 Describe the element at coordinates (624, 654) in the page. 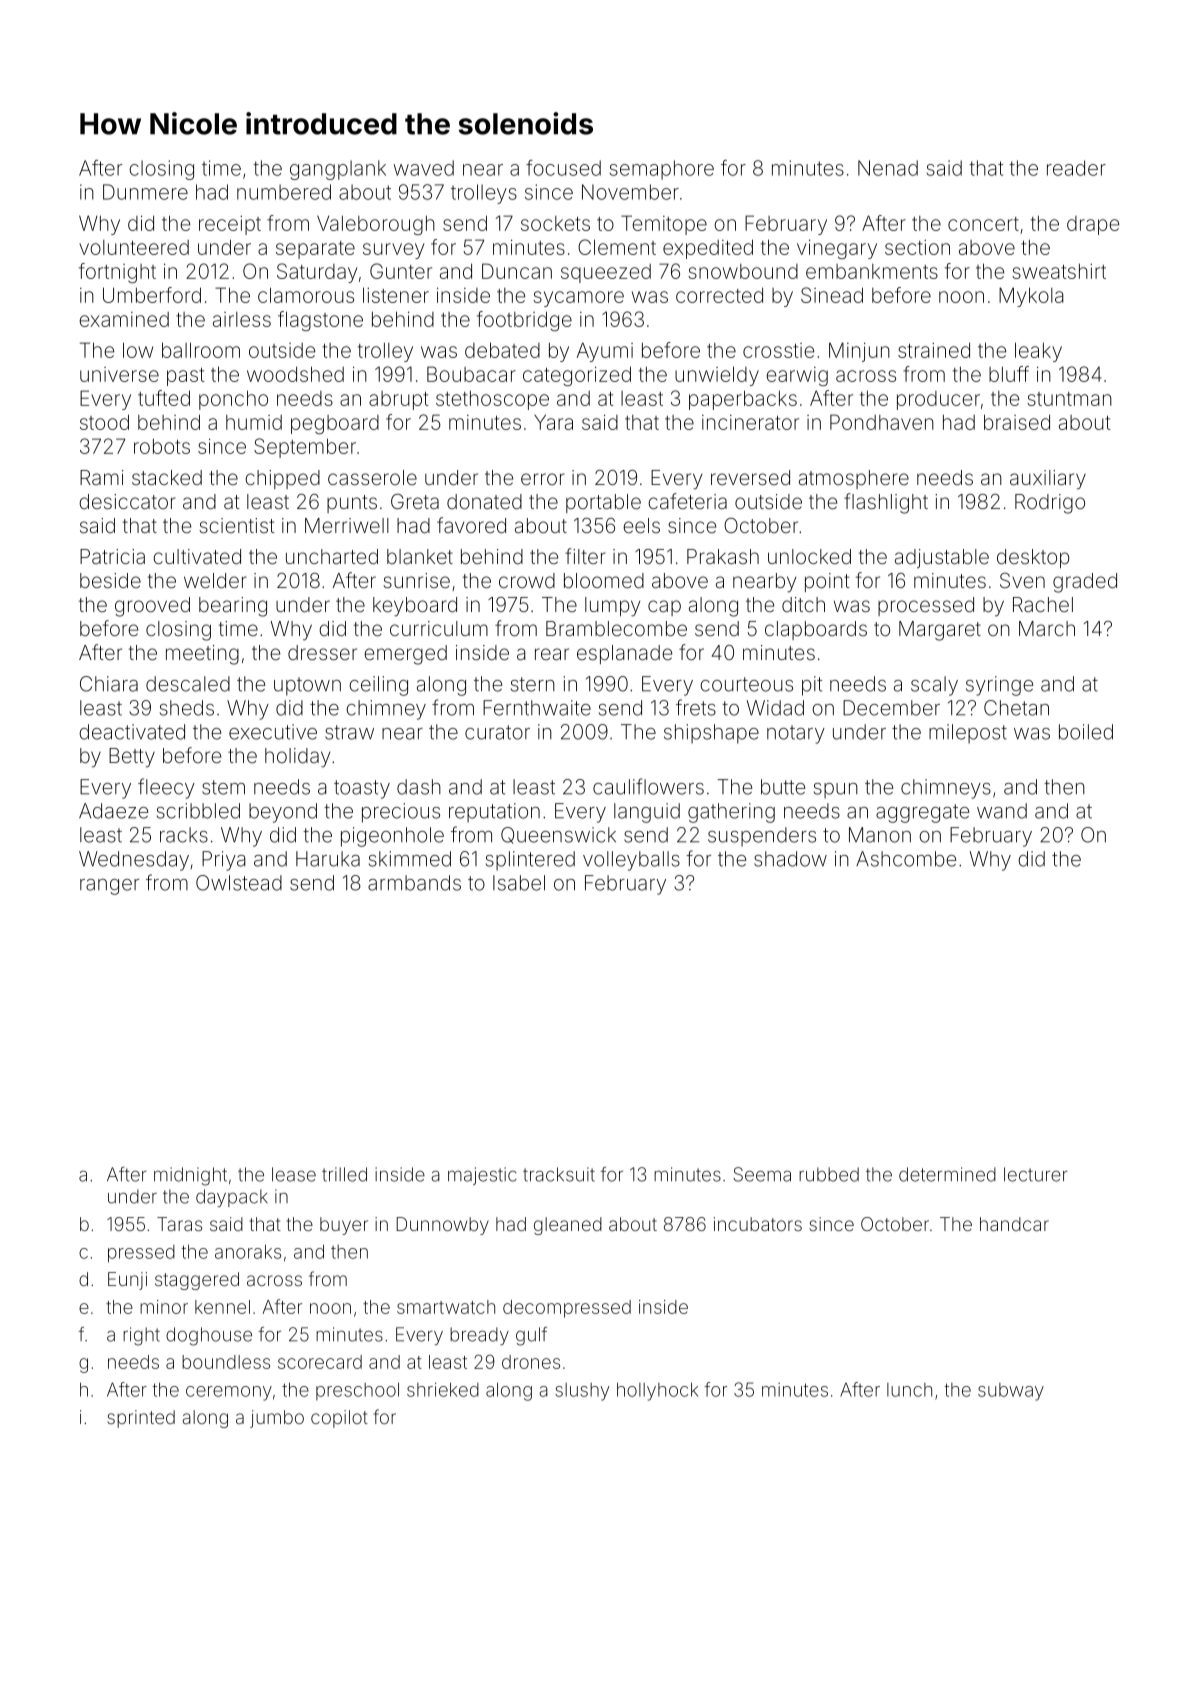

I see `esplanade` at that location.
